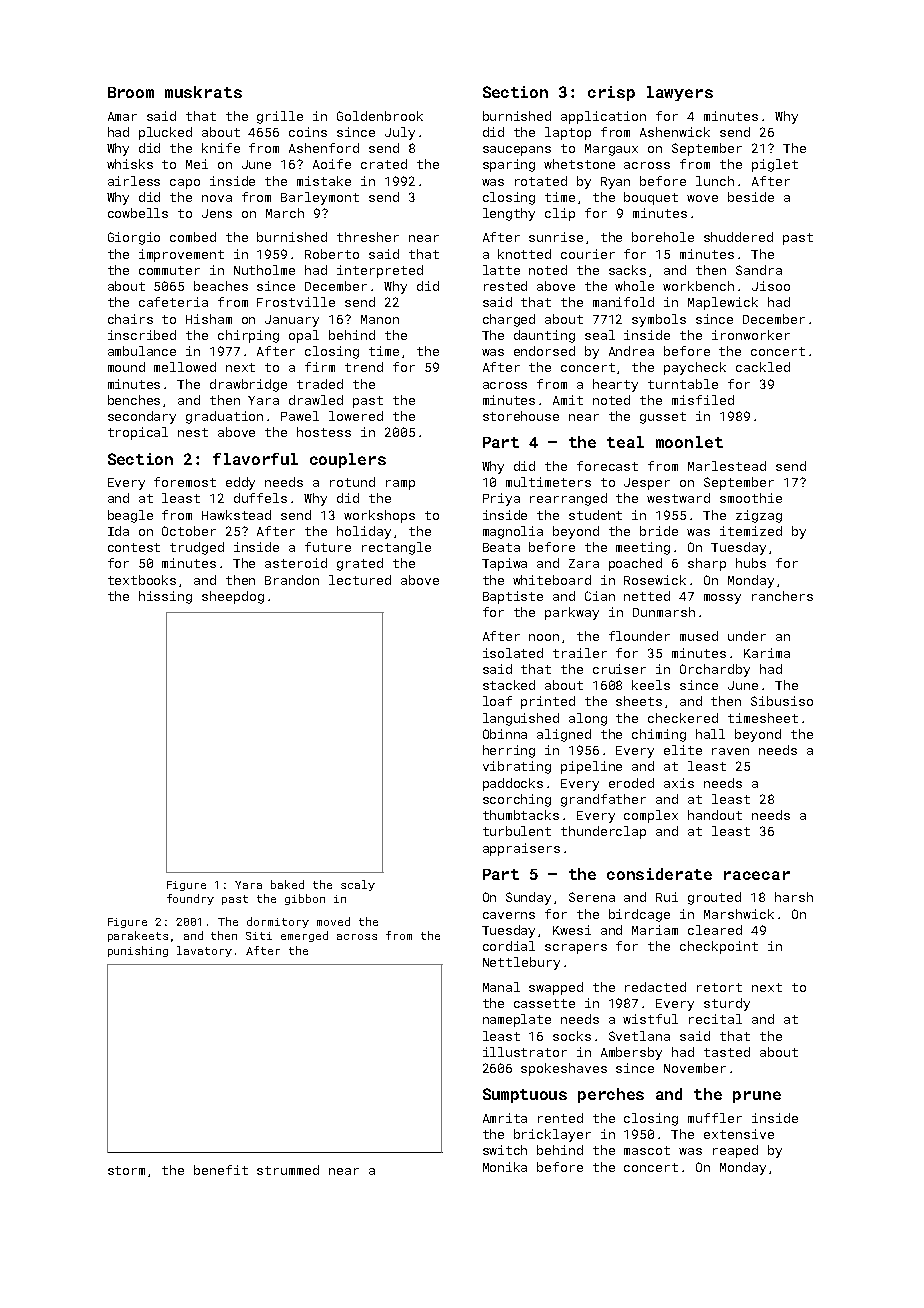 The image size is (924, 1308). What do you see at coordinates (400, 133) in the screenshot?
I see `July` at bounding box center [400, 133].
